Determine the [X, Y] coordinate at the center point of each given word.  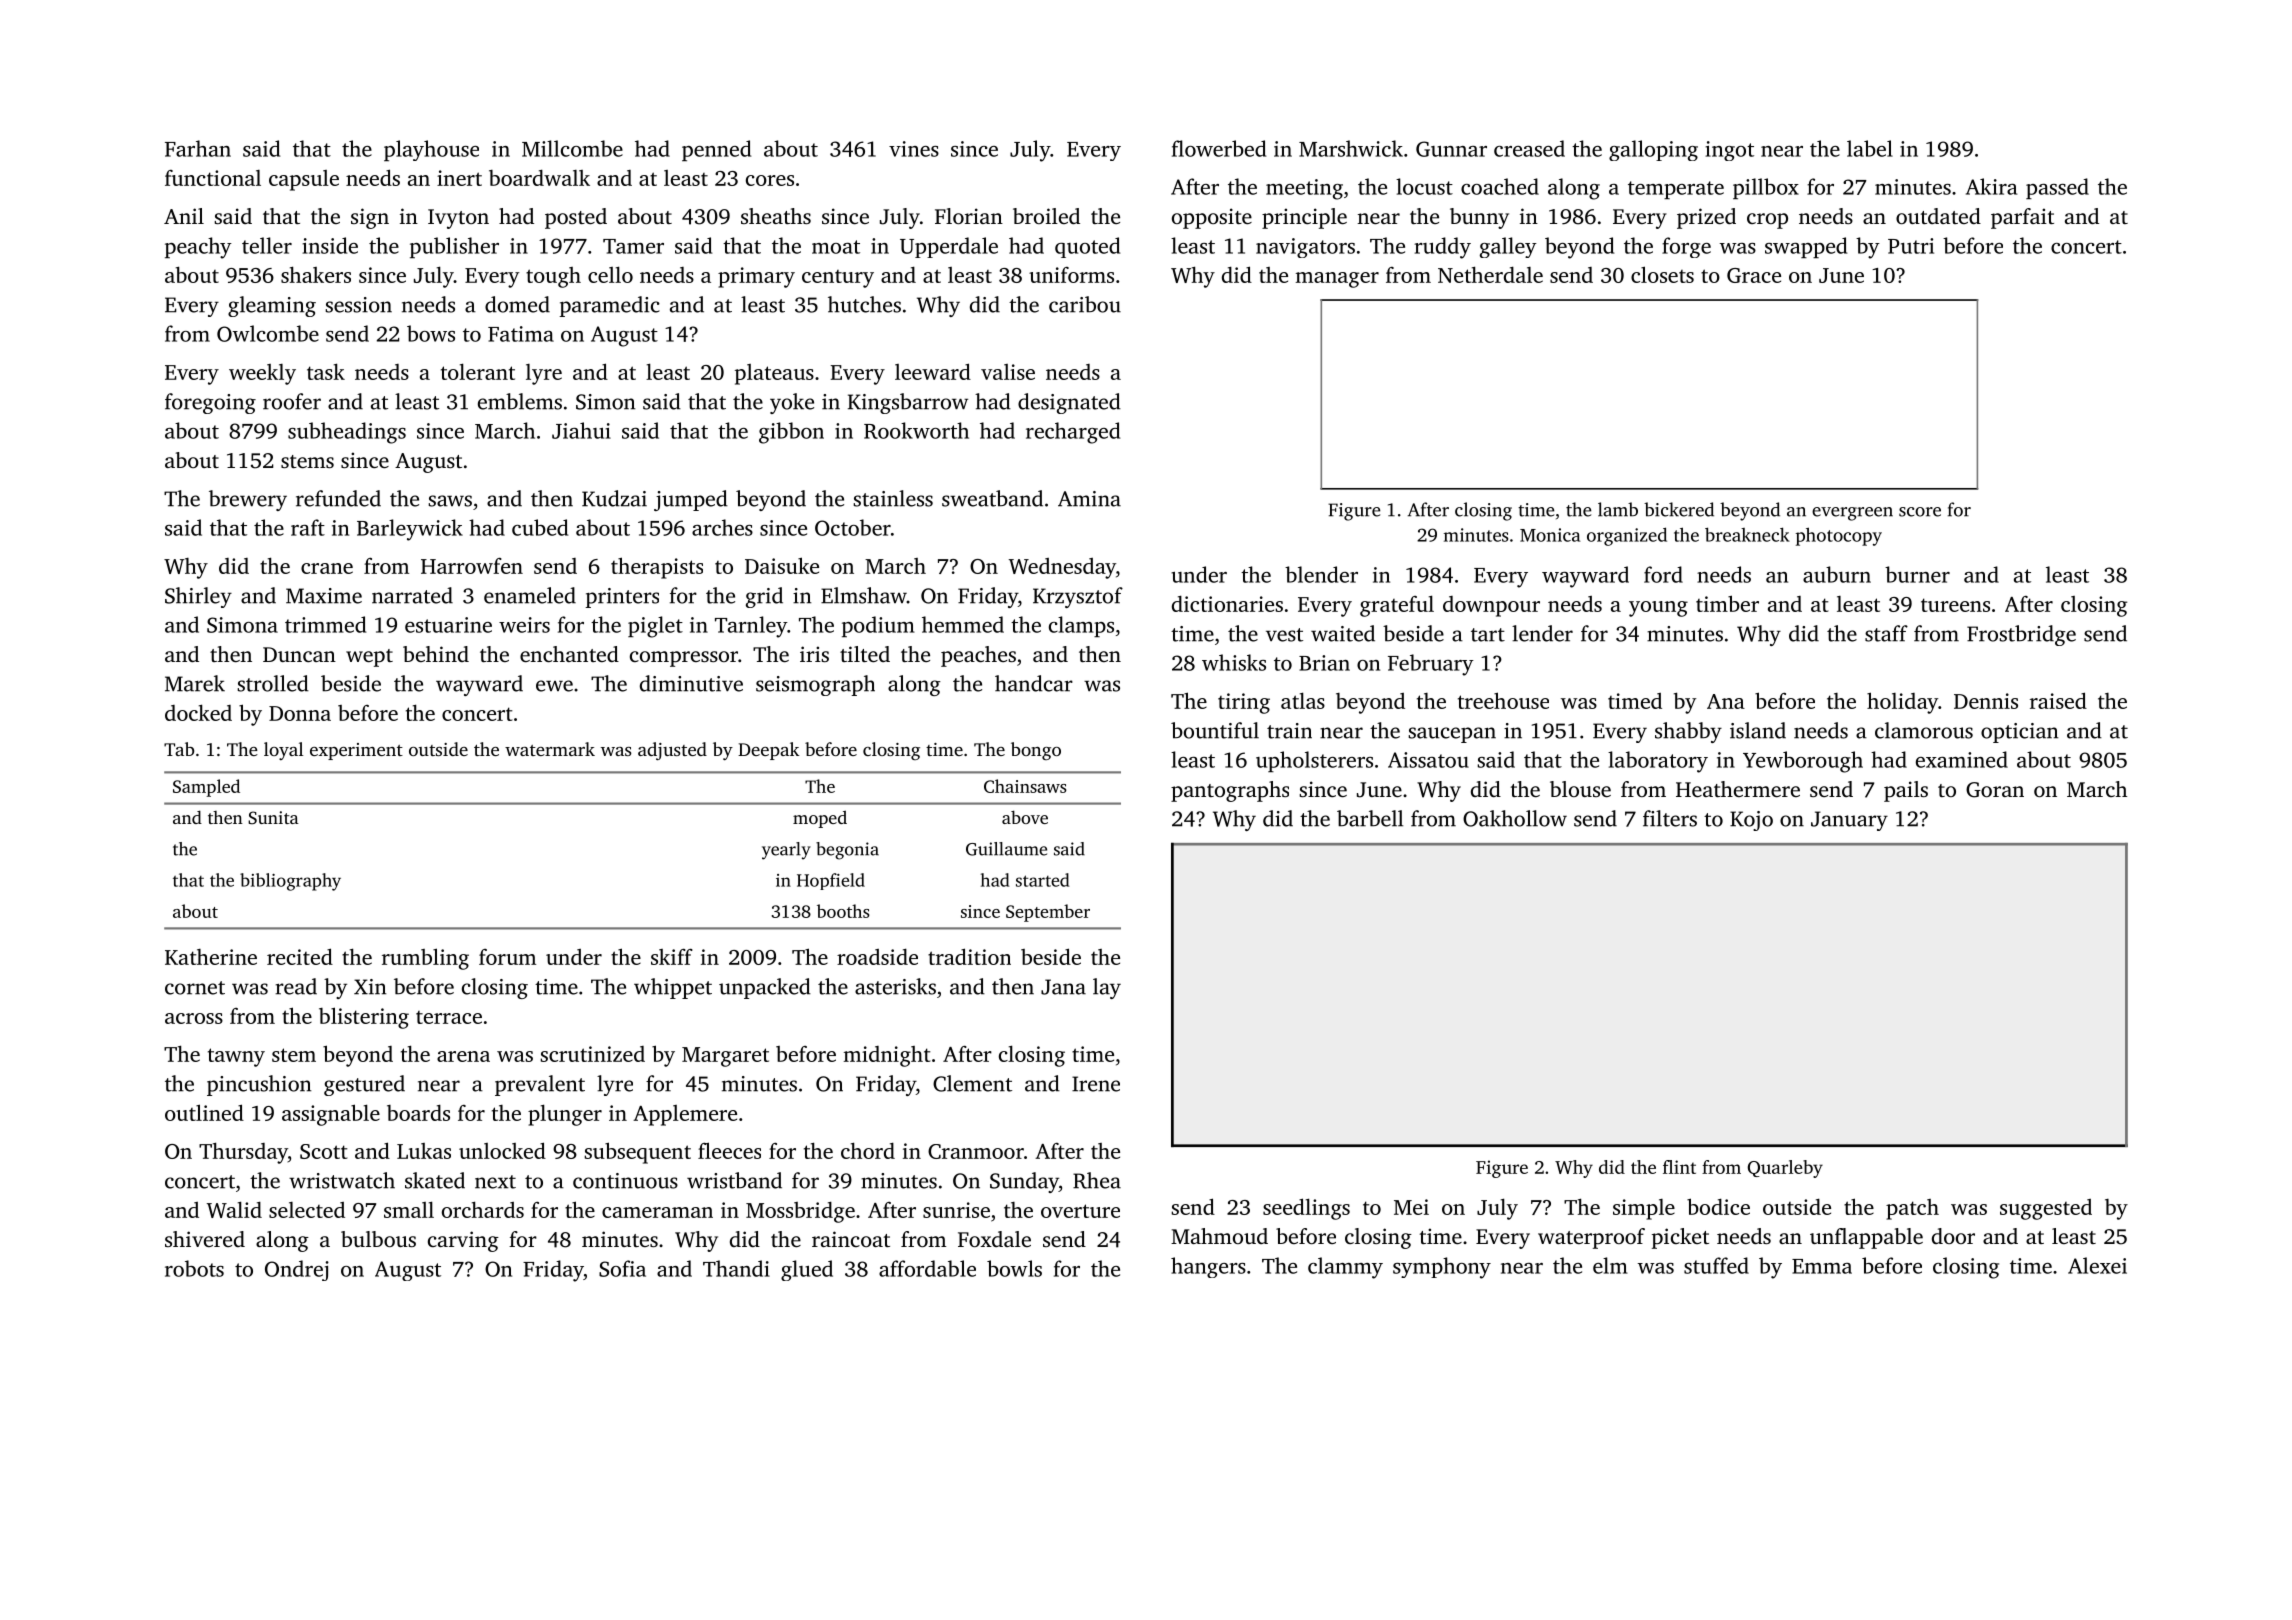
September [1048, 913]
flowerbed [1219, 148]
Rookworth [916, 430]
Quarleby [1785, 1169]
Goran [1995, 790]
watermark [550, 749]
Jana [1063, 987]
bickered [1679, 509]
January [1849, 821]
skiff [672, 957]
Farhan [198, 148]
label [1870, 148]
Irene [1096, 1084]
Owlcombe [268, 333]
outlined [204, 1112]
